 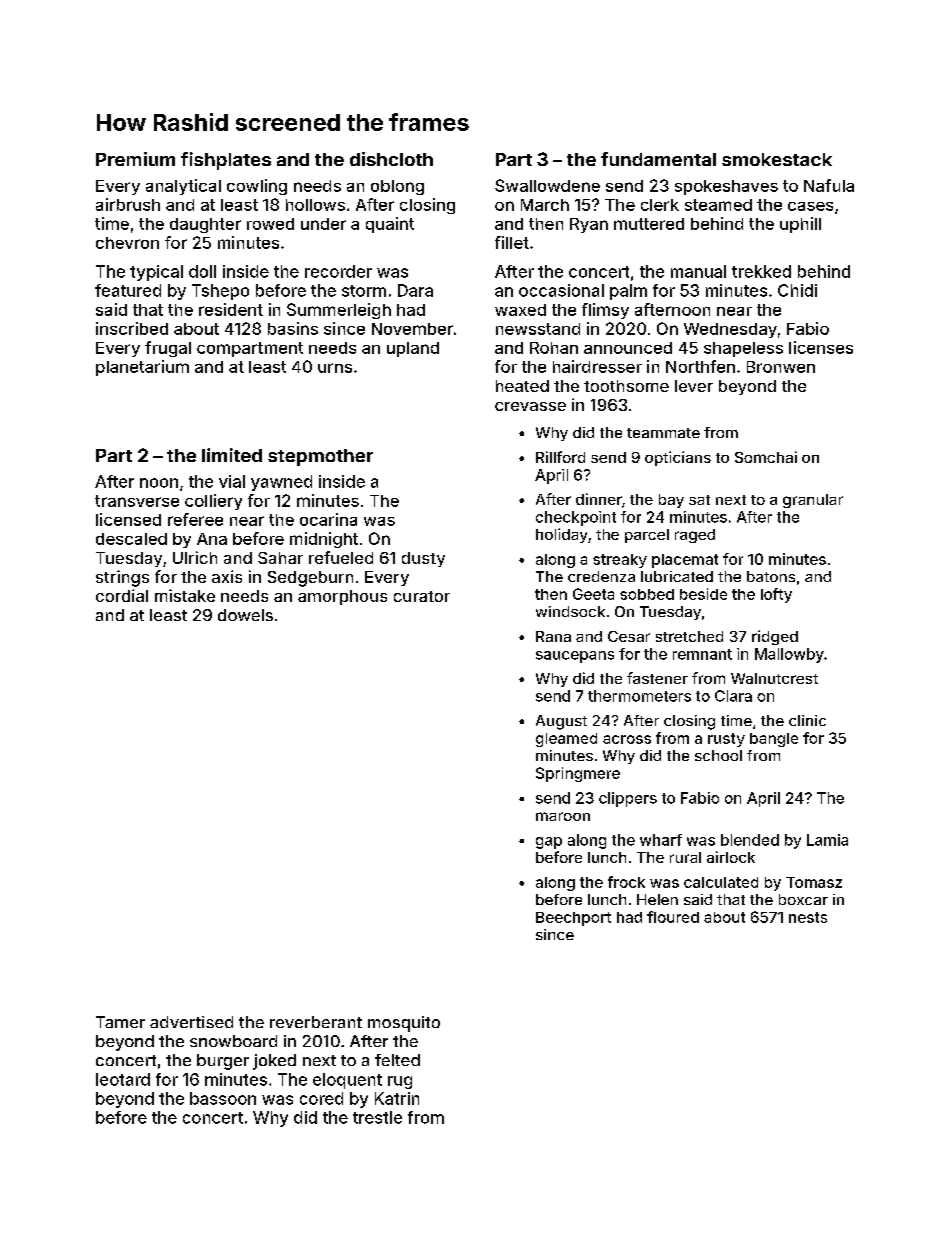 What do you see at coordinates (123, 1079) in the screenshot?
I see `leotard` at bounding box center [123, 1079].
